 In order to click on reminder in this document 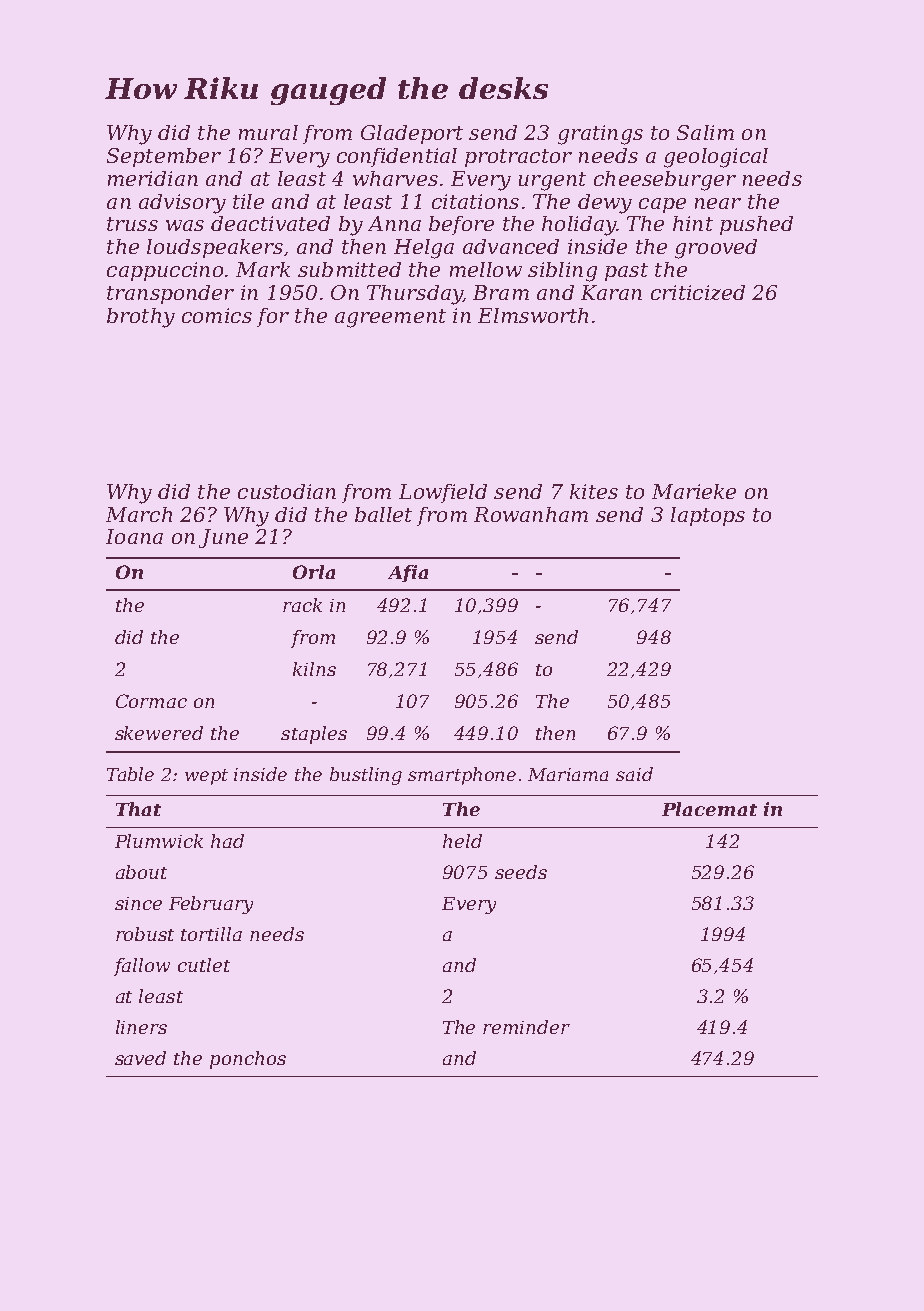, I will do `click(526, 1027)`.
